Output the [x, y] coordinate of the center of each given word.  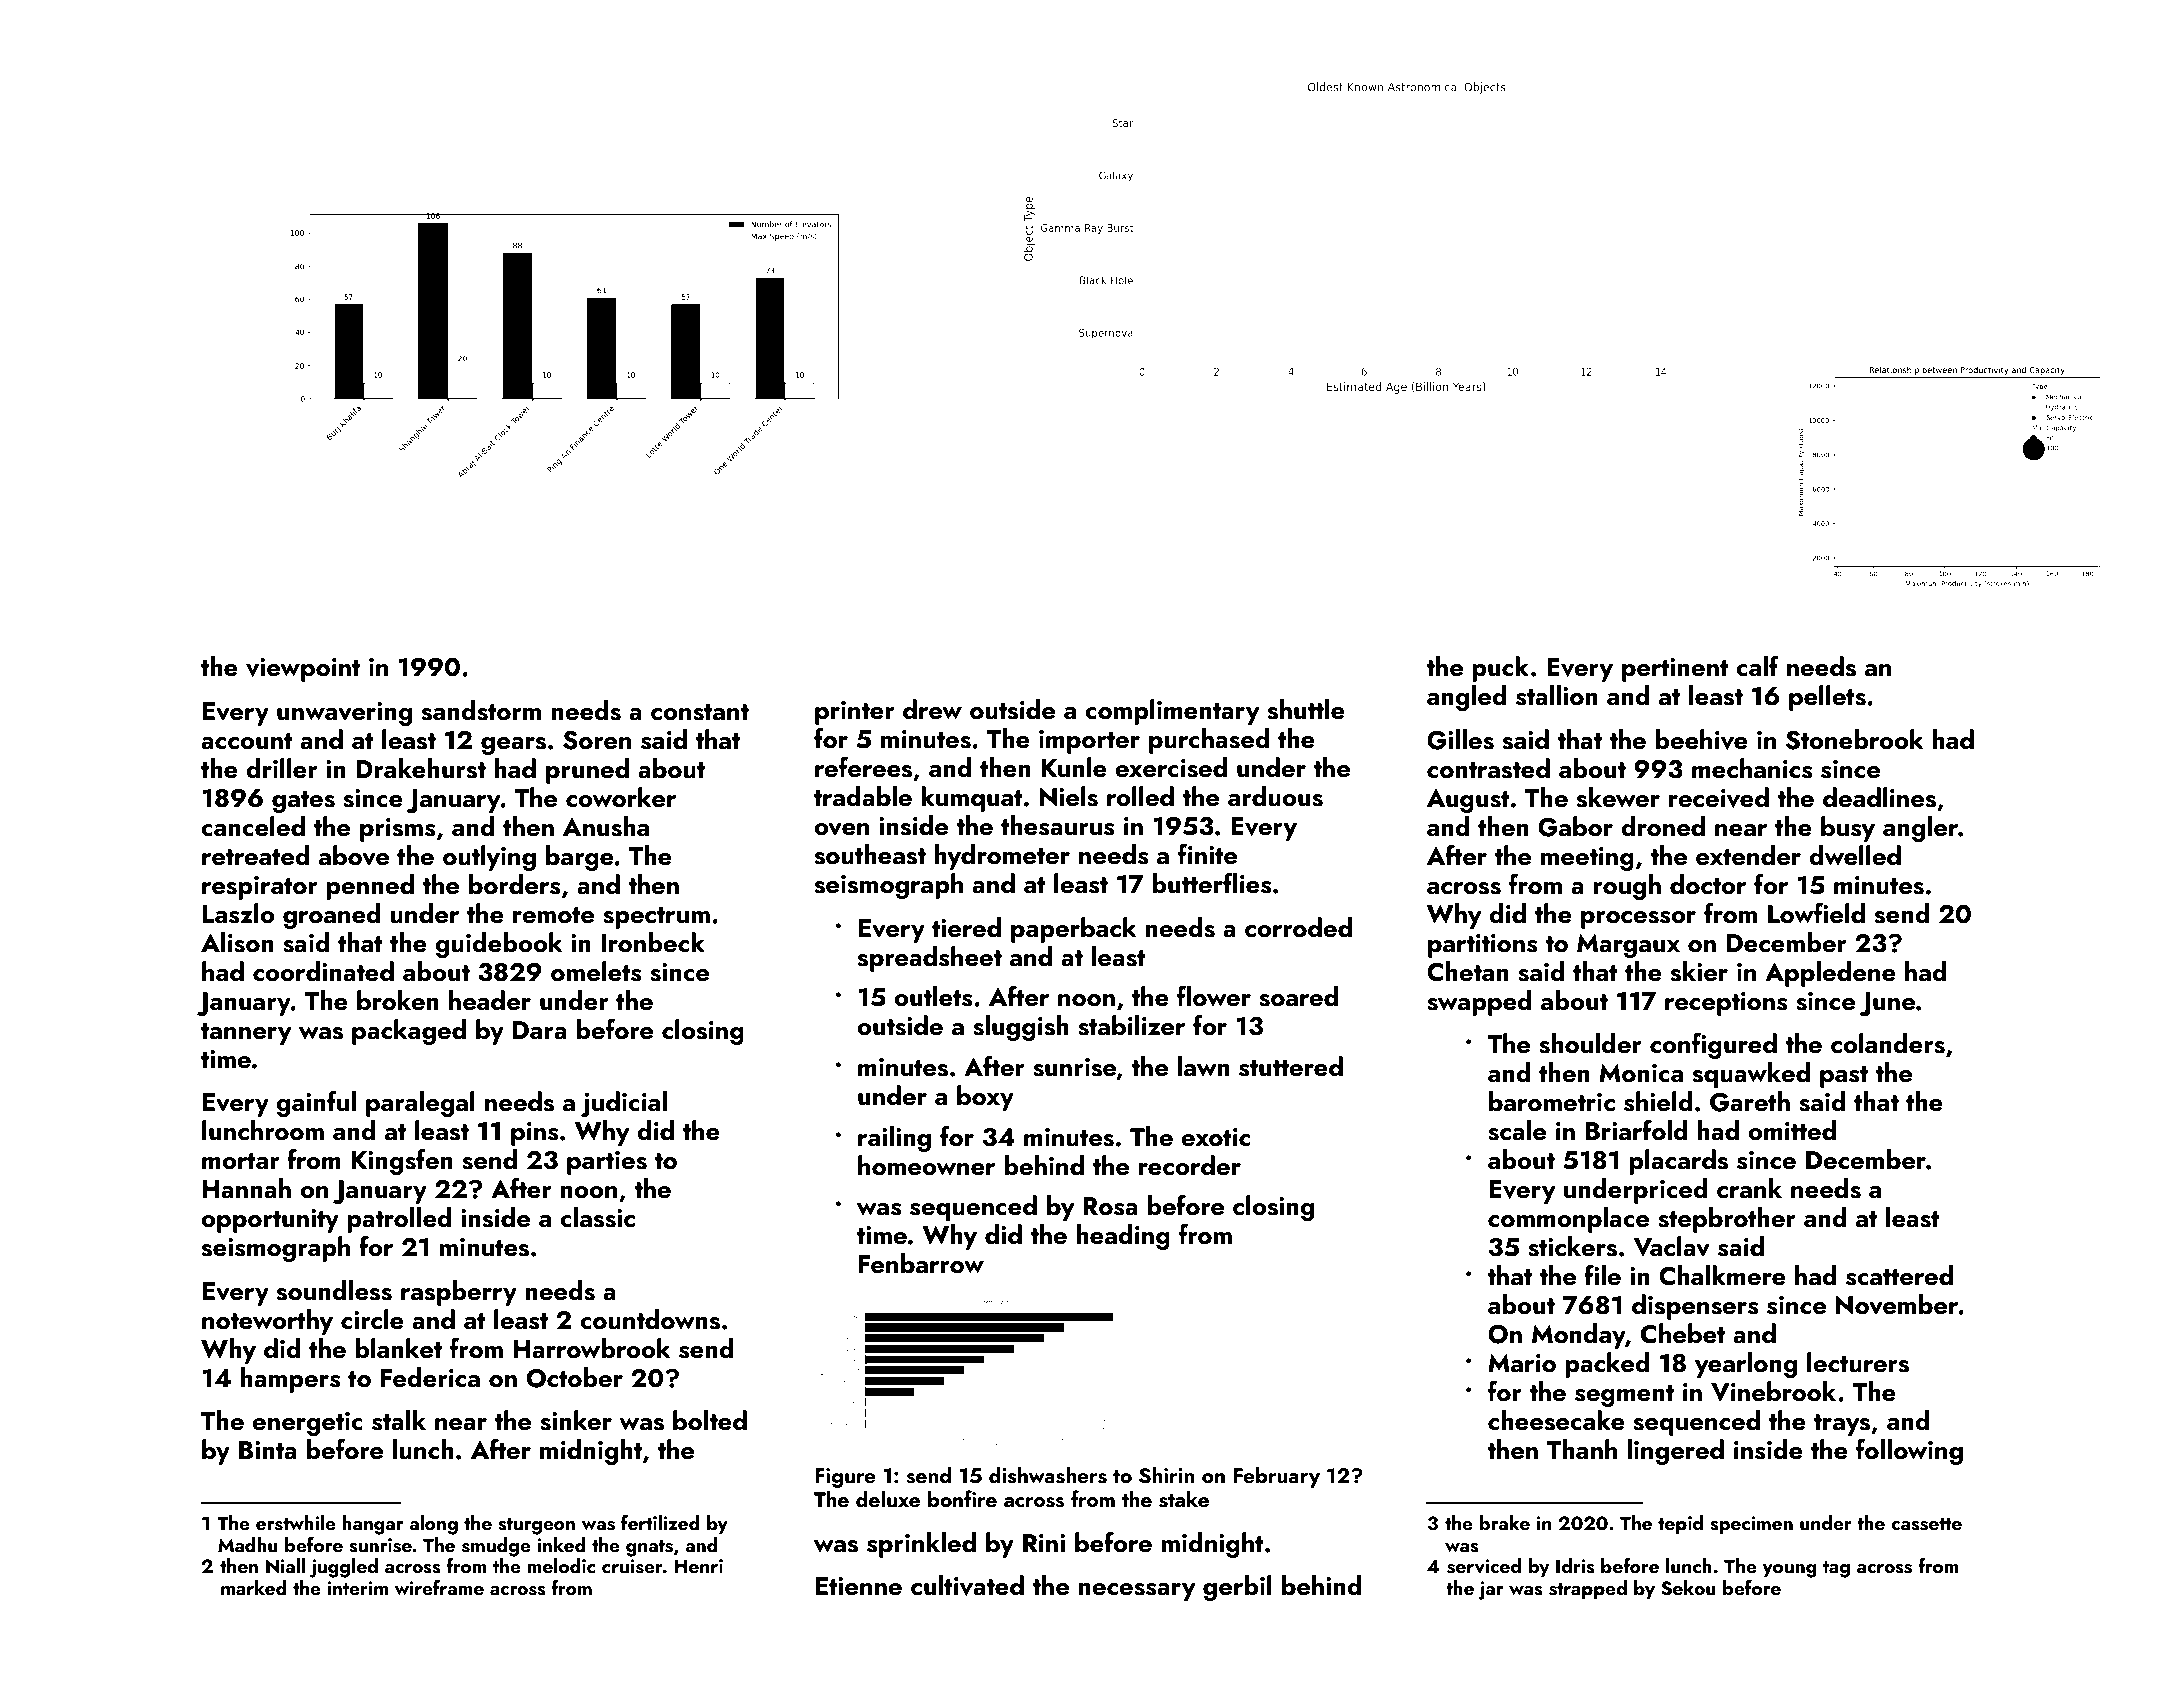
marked [254, 1587]
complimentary [1172, 712]
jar [1490, 1590]
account [247, 741]
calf [1757, 666]
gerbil [1237, 1588]
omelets [596, 971]
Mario [1522, 1363]
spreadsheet [929, 959]
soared [1298, 996]
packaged [409, 1032]
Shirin [1166, 1475]
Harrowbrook [592, 1348]
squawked [1751, 1075]
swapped [1479, 1003]
